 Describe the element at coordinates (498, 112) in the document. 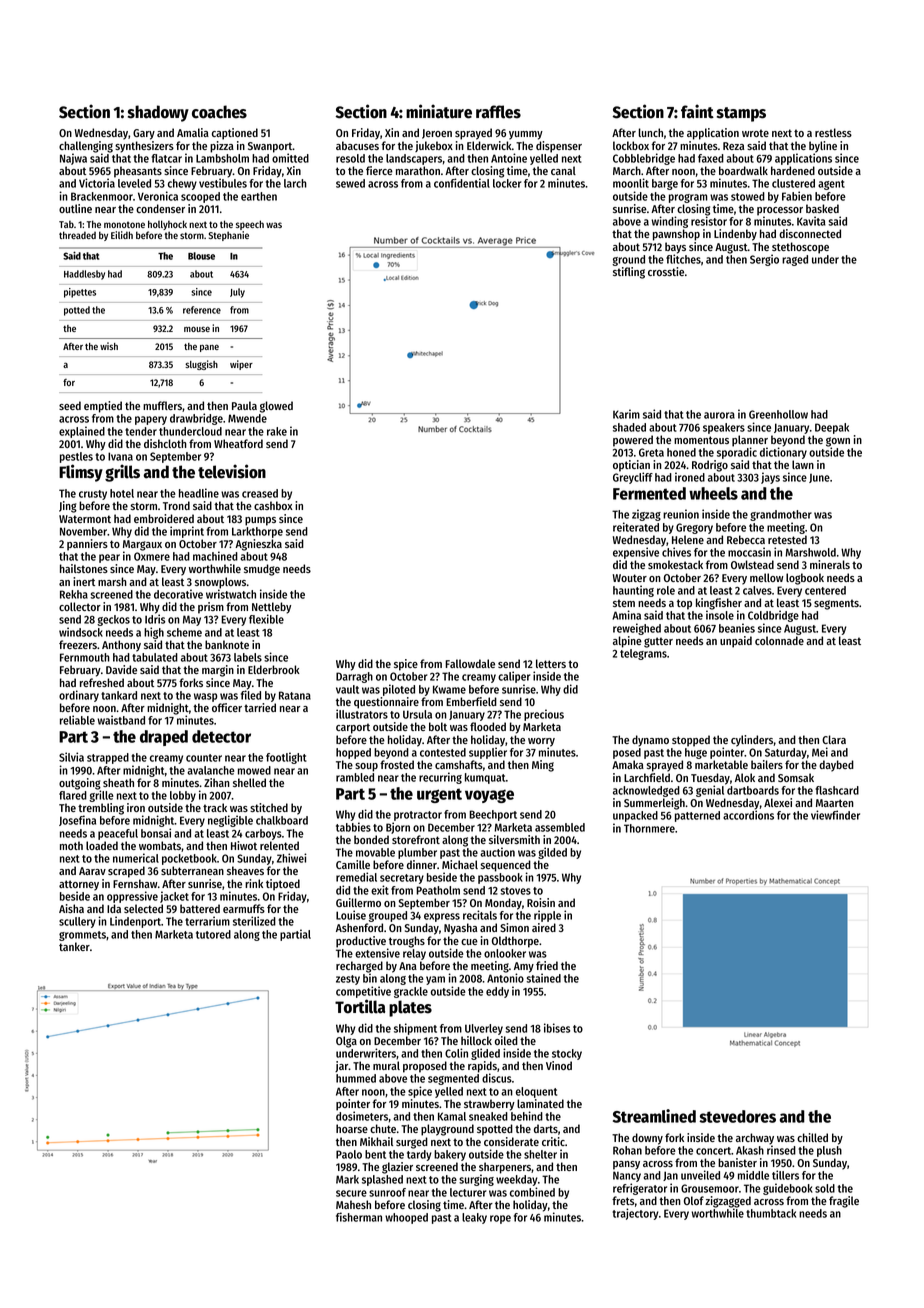

I see `raffles` at that location.
